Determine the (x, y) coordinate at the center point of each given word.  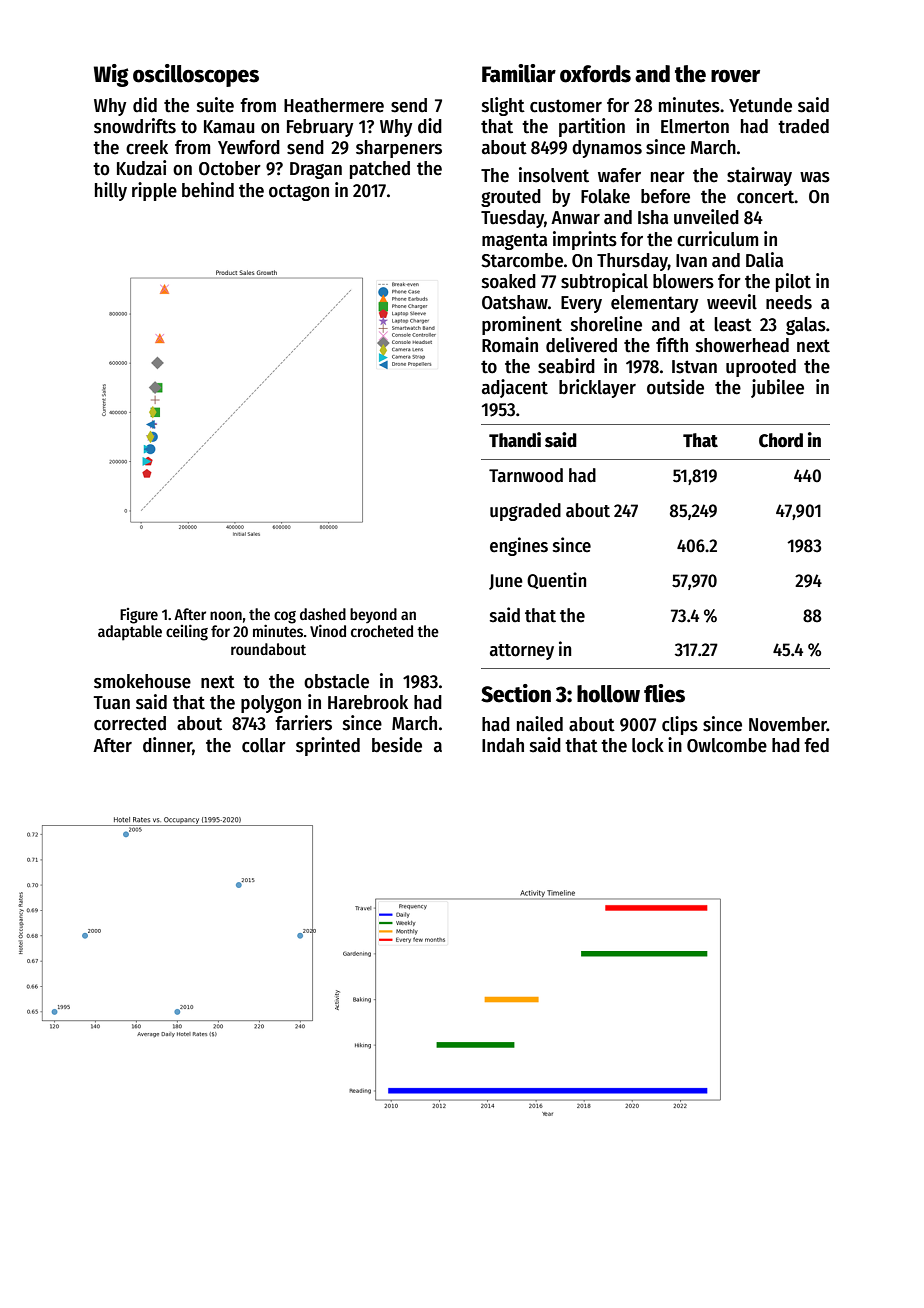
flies (664, 693)
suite (215, 105)
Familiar (519, 73)
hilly (111, 191)
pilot (793, 282)
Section (516, 693)
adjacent (515, 388)
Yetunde (760, 105)
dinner (167, 745)
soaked (509, 281)
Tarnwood (526, 475)
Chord (781, 440)
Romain (510, 345)
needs (789, 302)
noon (226, 615)
